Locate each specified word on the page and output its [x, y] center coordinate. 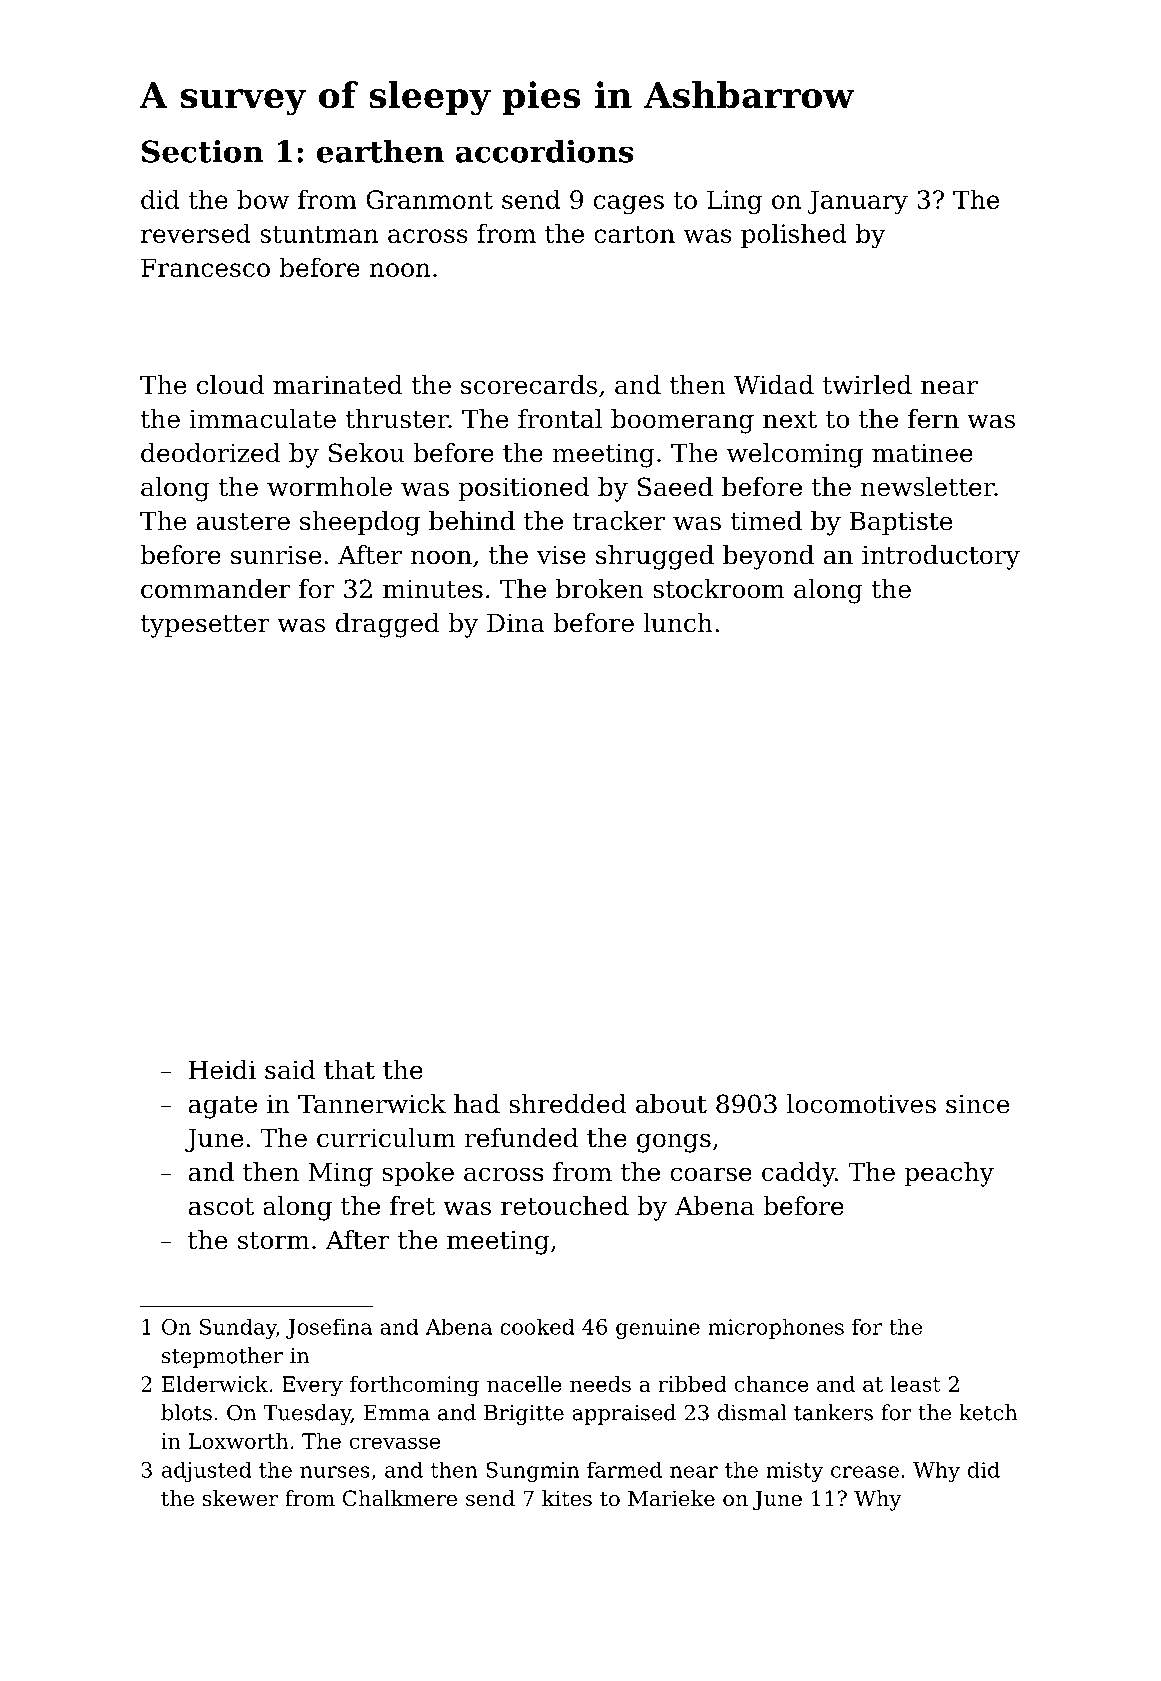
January [857, 202]
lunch [678, 623]
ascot [221, 1207]
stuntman [319, 234]
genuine [658, 1329]
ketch [988, 1412]
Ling [734, 202]
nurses [335, 1472]
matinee [922, 453]
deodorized [210, 453]
